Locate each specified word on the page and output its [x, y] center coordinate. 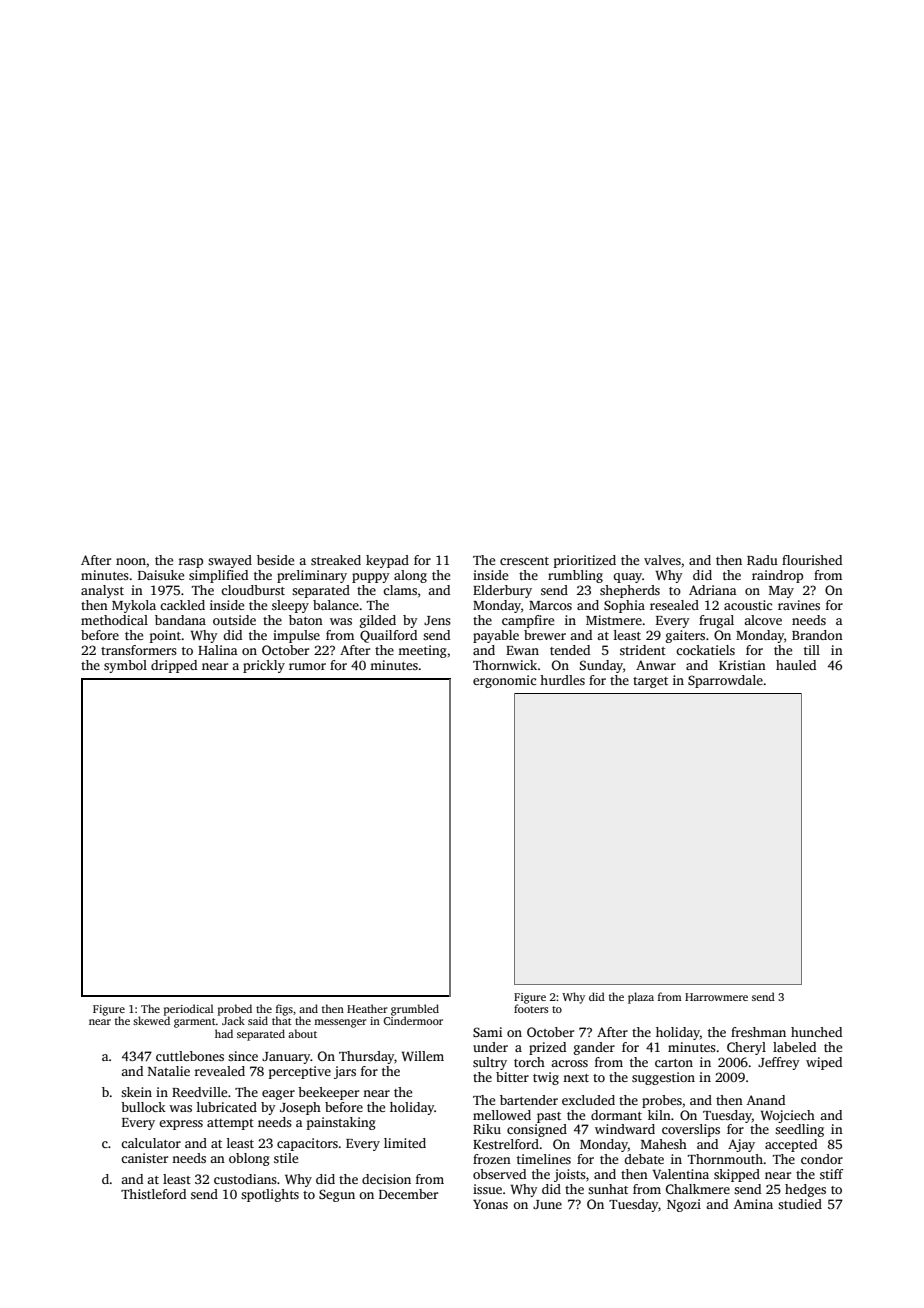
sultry [490, 1063]
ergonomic [504, 681]
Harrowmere [716, 997]
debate [644, 1159]
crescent [524, 561]
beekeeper [328, 1093]
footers [531, 1008]
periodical [189, 1010]
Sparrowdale [725, 681]
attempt [230, 1124]
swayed [230, 561]
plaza [641, 998]
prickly [264, 666]
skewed [151, 1020]
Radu [762, 560]
